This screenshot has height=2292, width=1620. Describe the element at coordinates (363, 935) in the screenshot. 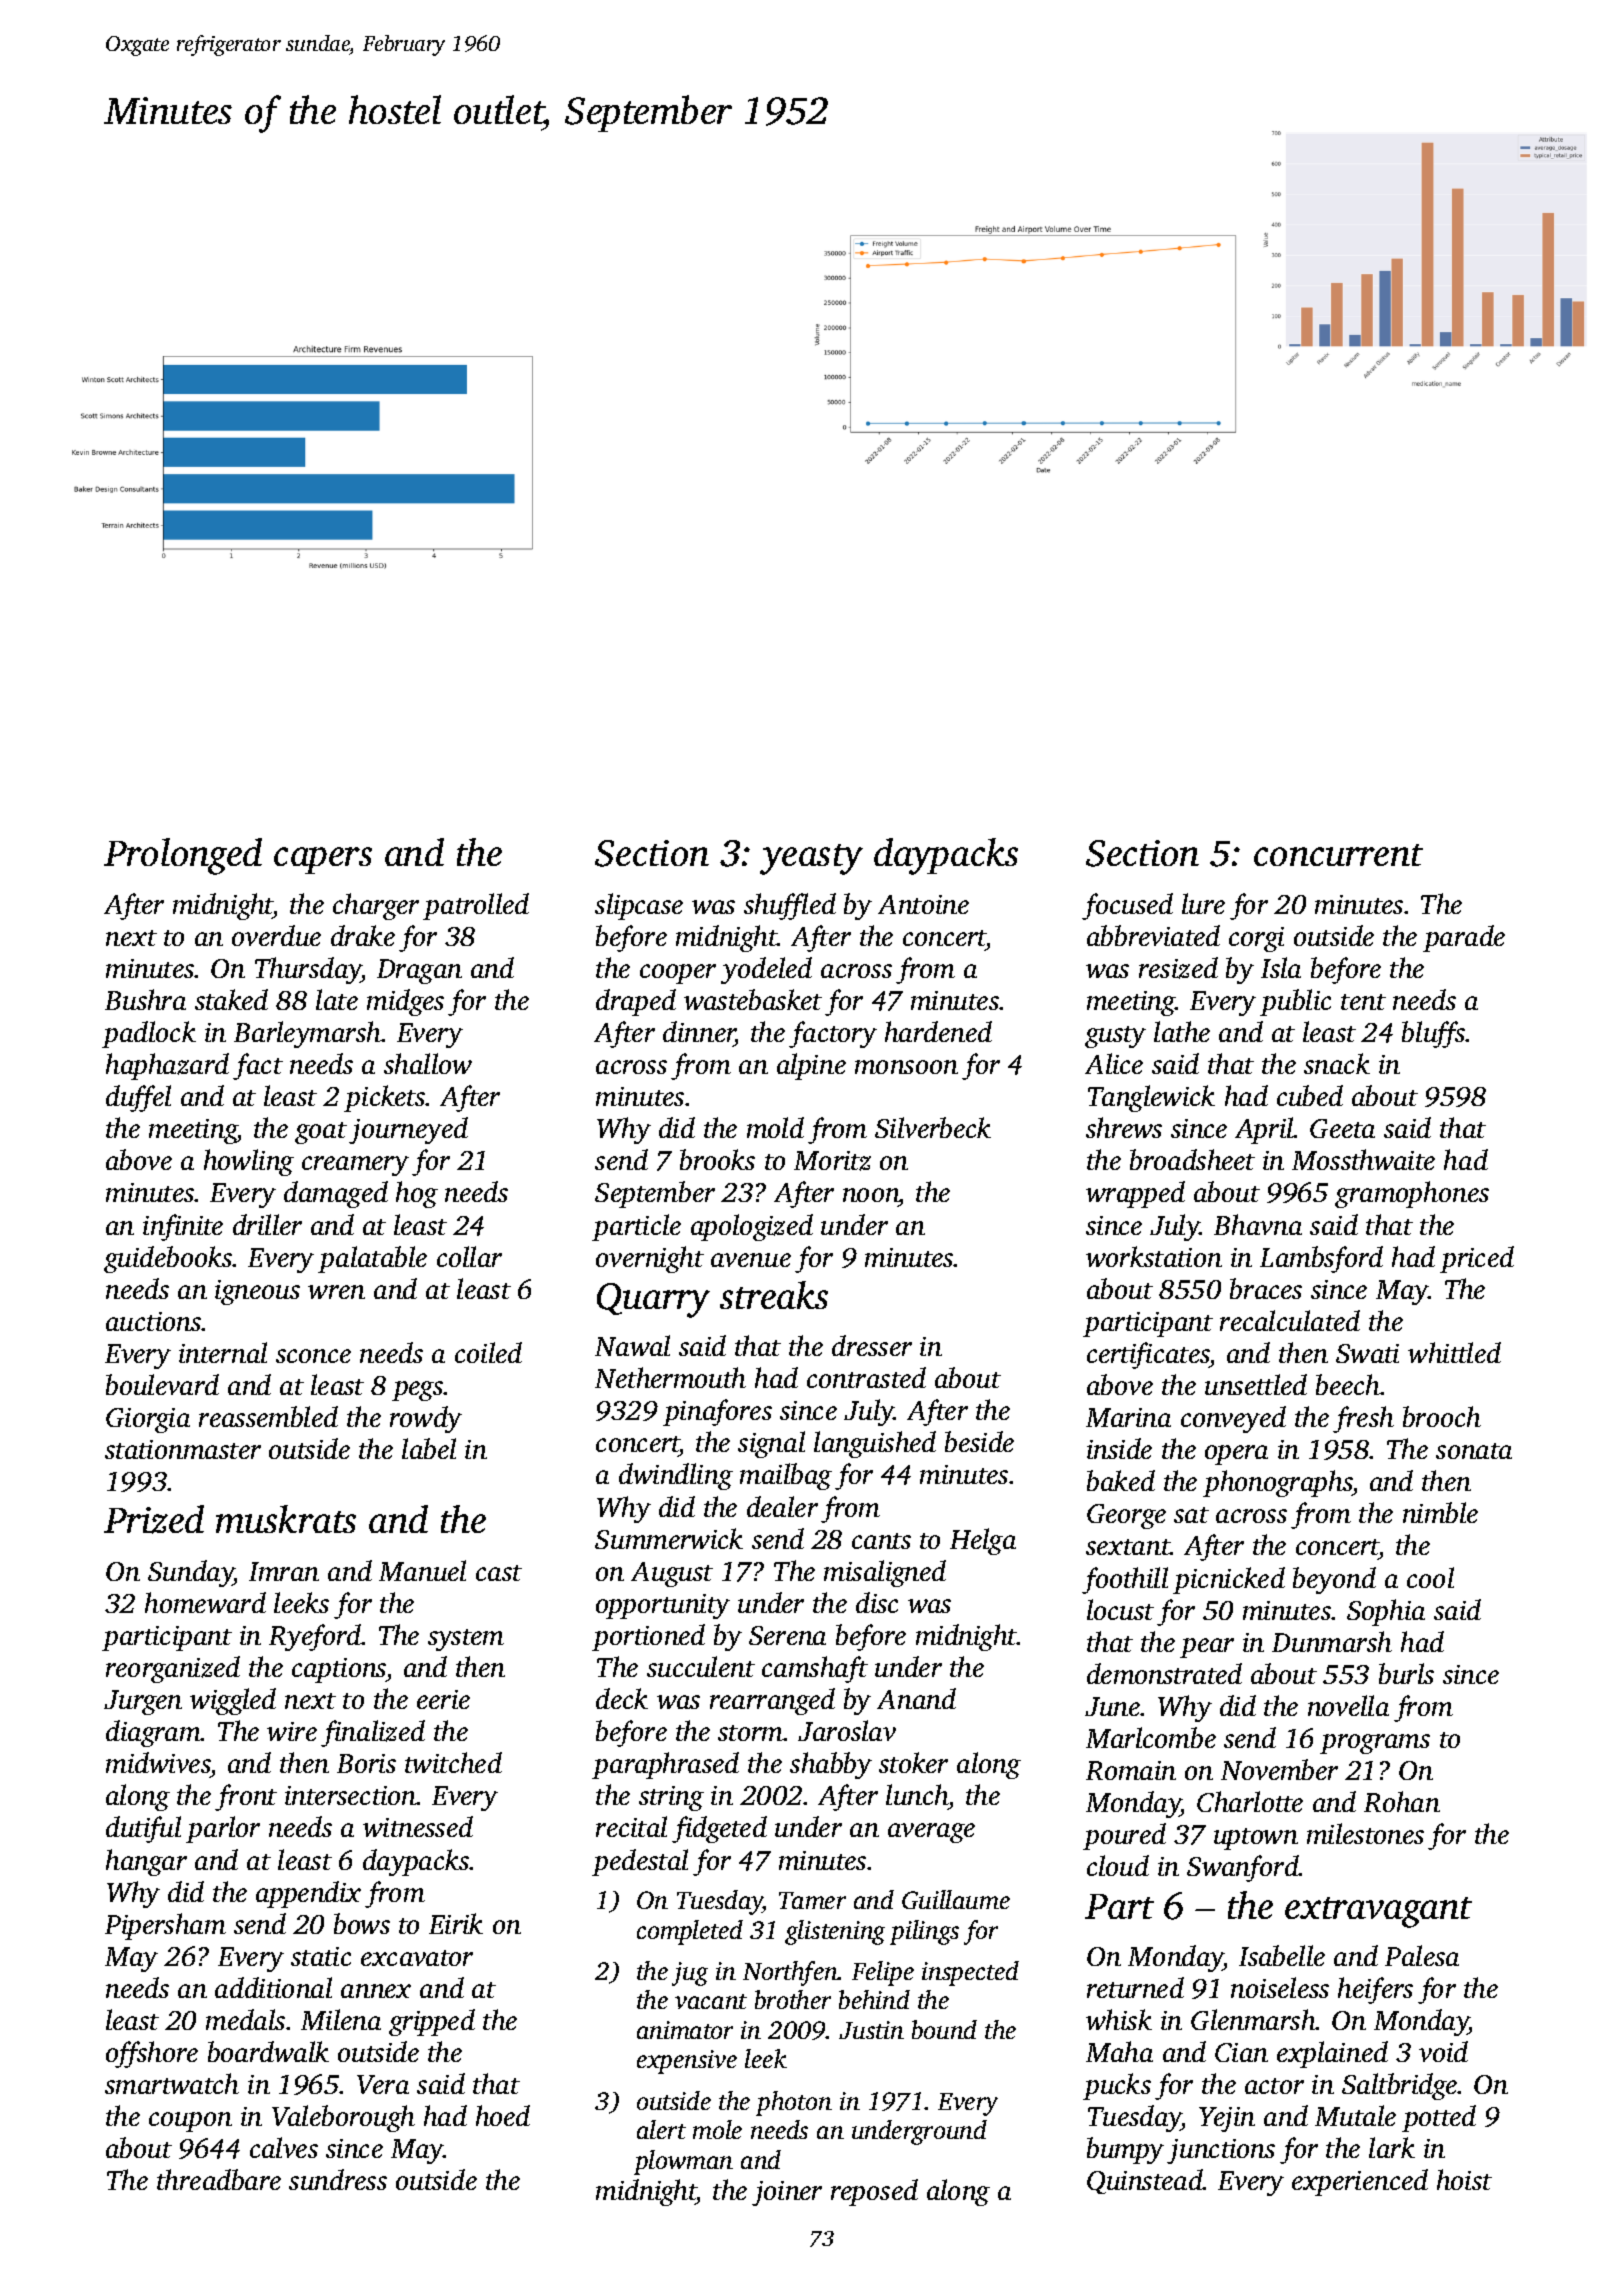

I see `drake` at that location.
